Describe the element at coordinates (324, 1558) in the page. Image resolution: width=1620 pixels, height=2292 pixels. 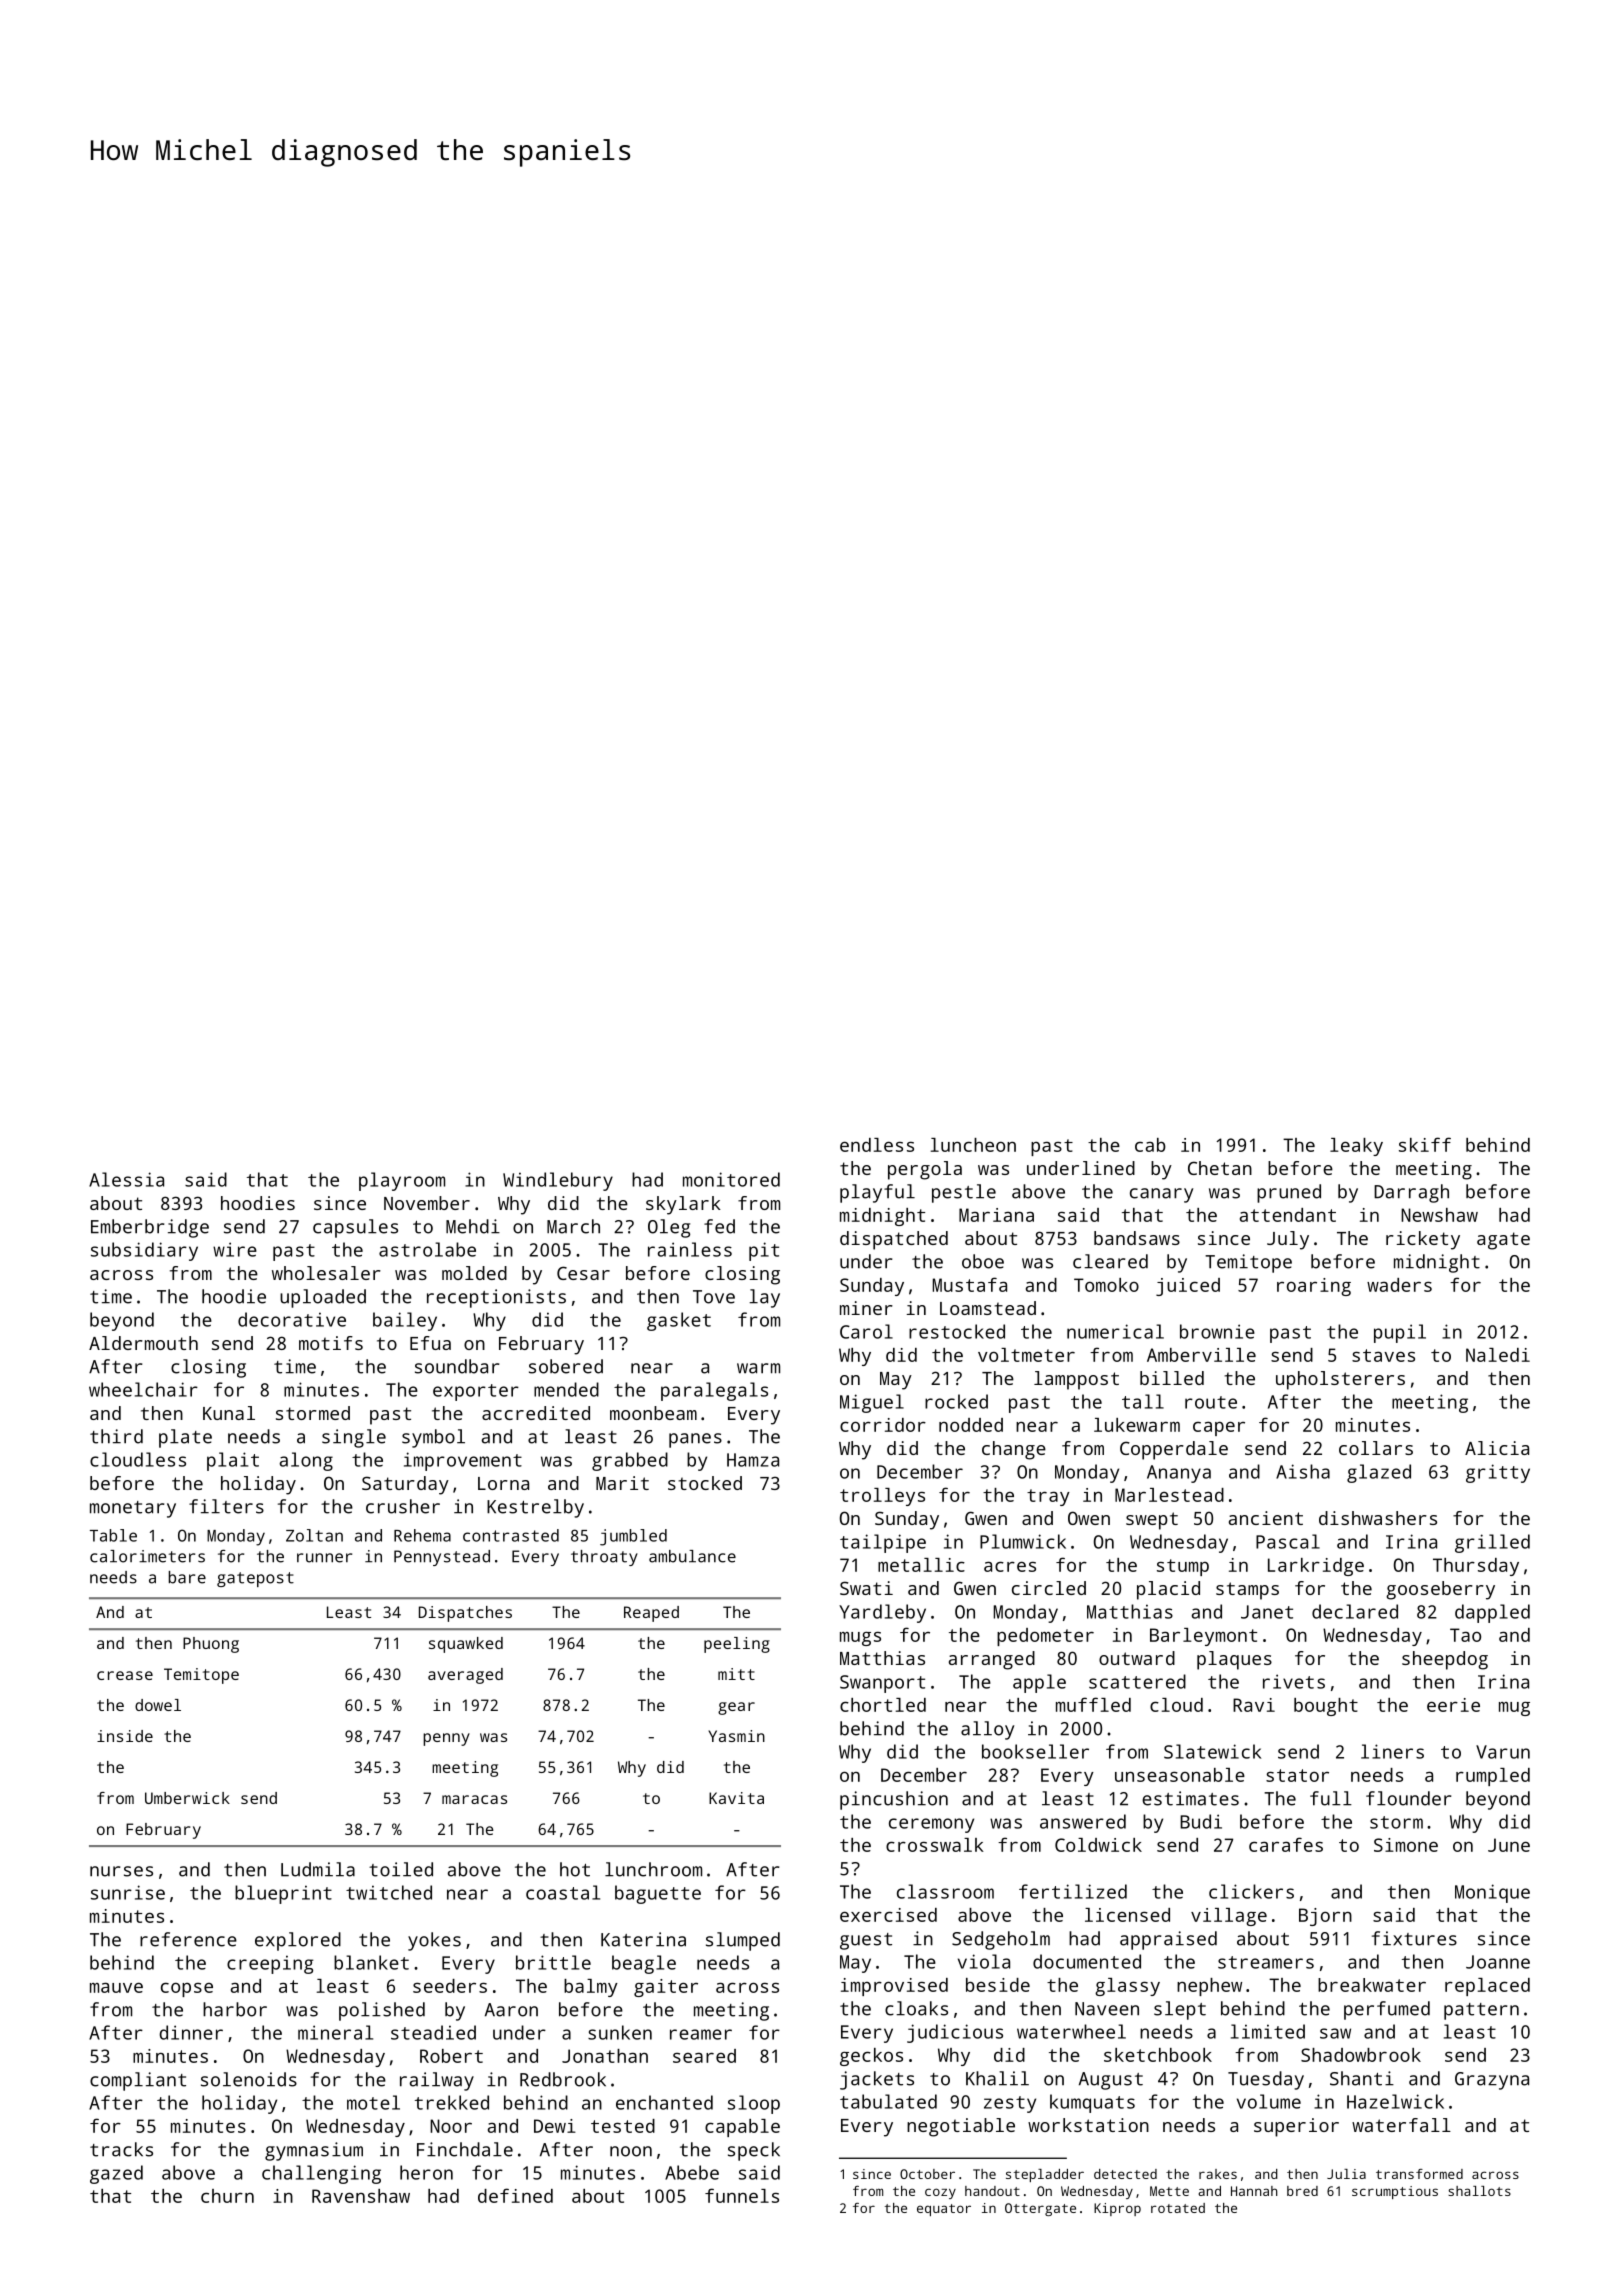
I see `runner` at that location.
